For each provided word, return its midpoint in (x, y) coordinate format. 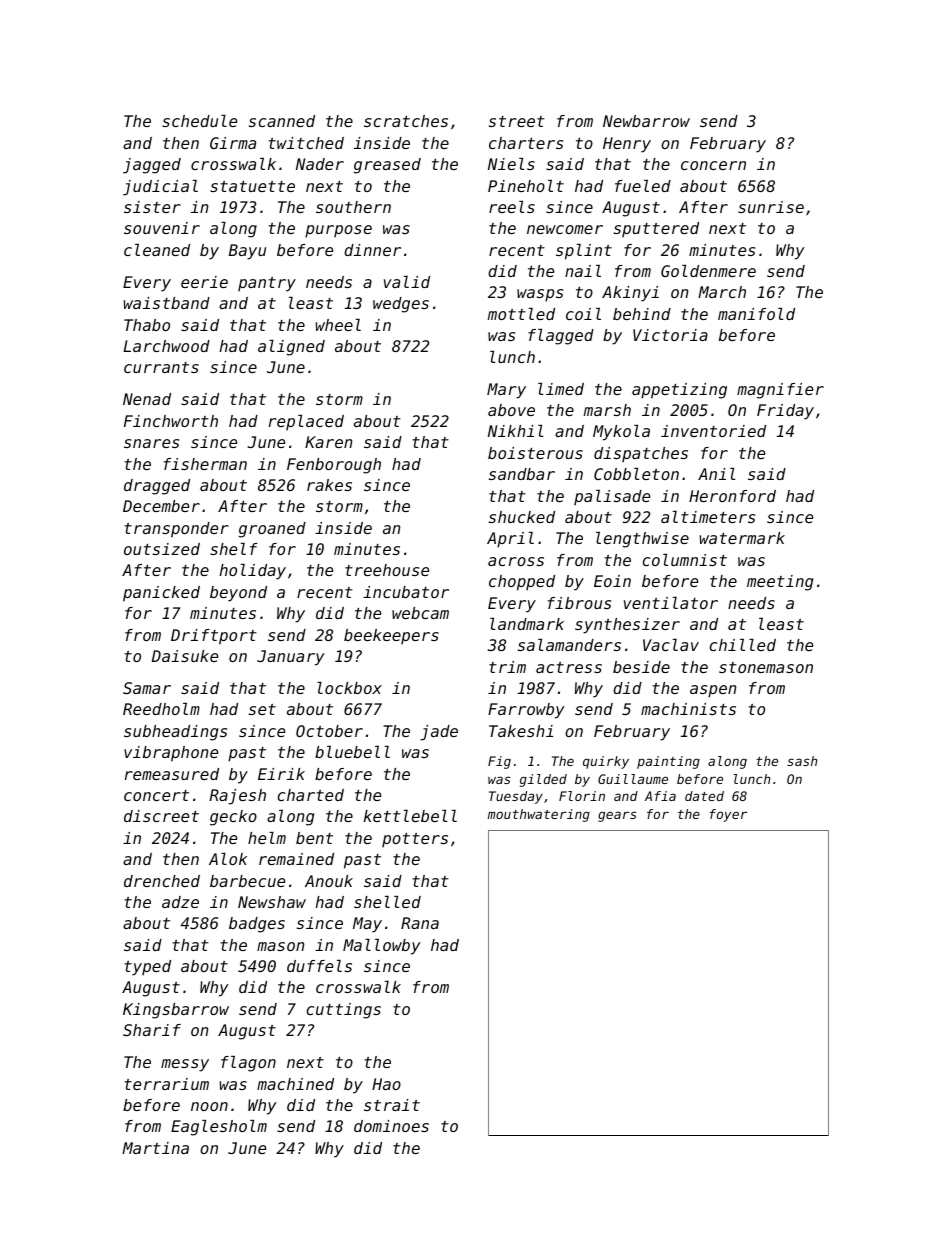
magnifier (780, 391)
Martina (155, 1148)
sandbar (522, 474)
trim (507, 667)
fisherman (205, 464)
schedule (199, 121)
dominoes (391, 1126)
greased (387, 166)
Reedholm (161, 709)
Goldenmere (708, 271)
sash (802, 761)
